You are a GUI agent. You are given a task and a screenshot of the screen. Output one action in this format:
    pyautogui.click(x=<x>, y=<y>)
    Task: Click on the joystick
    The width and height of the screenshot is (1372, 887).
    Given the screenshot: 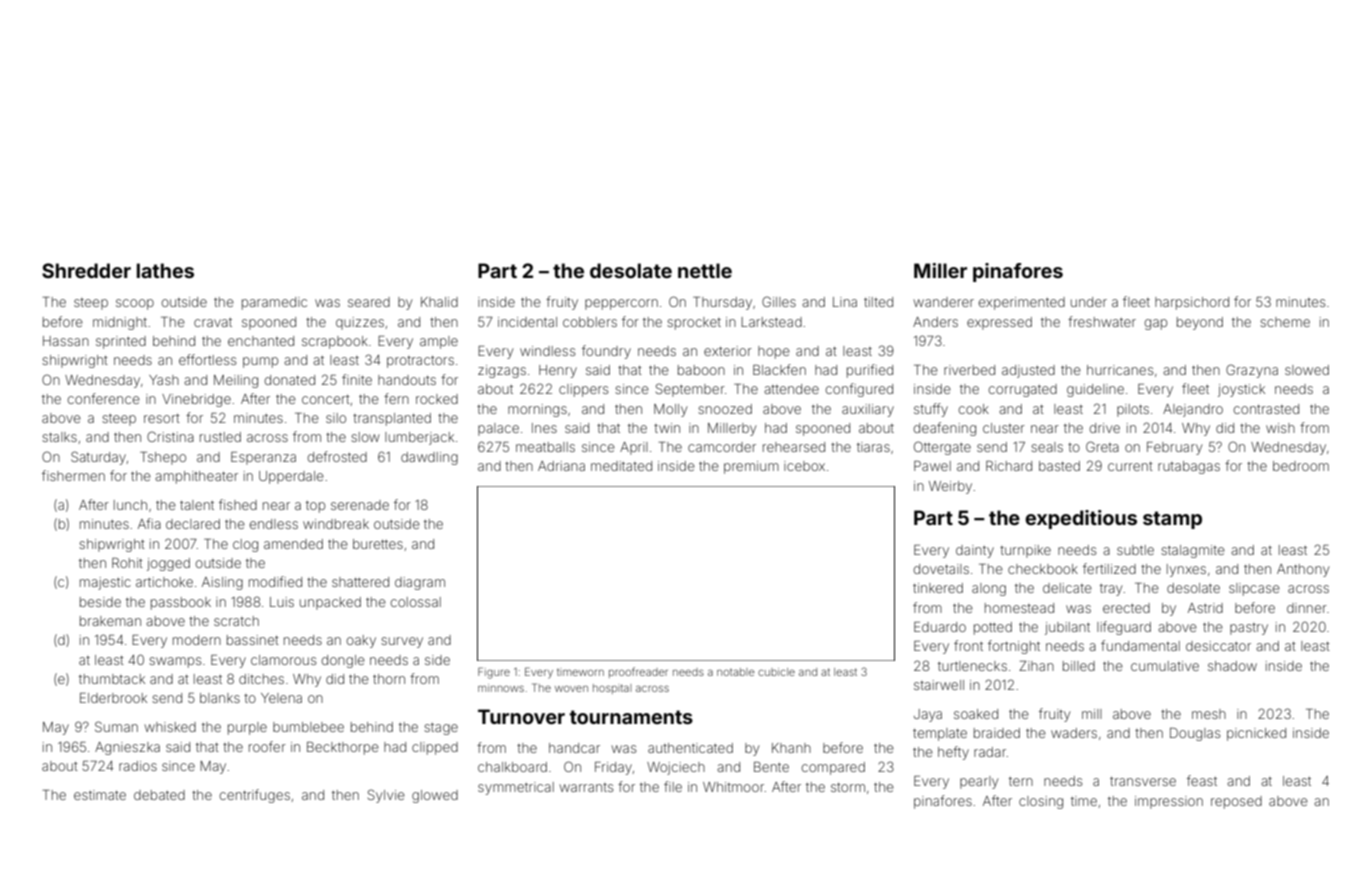 What is the action you would take?
    pyautogui.click(x=1241, y=390)
